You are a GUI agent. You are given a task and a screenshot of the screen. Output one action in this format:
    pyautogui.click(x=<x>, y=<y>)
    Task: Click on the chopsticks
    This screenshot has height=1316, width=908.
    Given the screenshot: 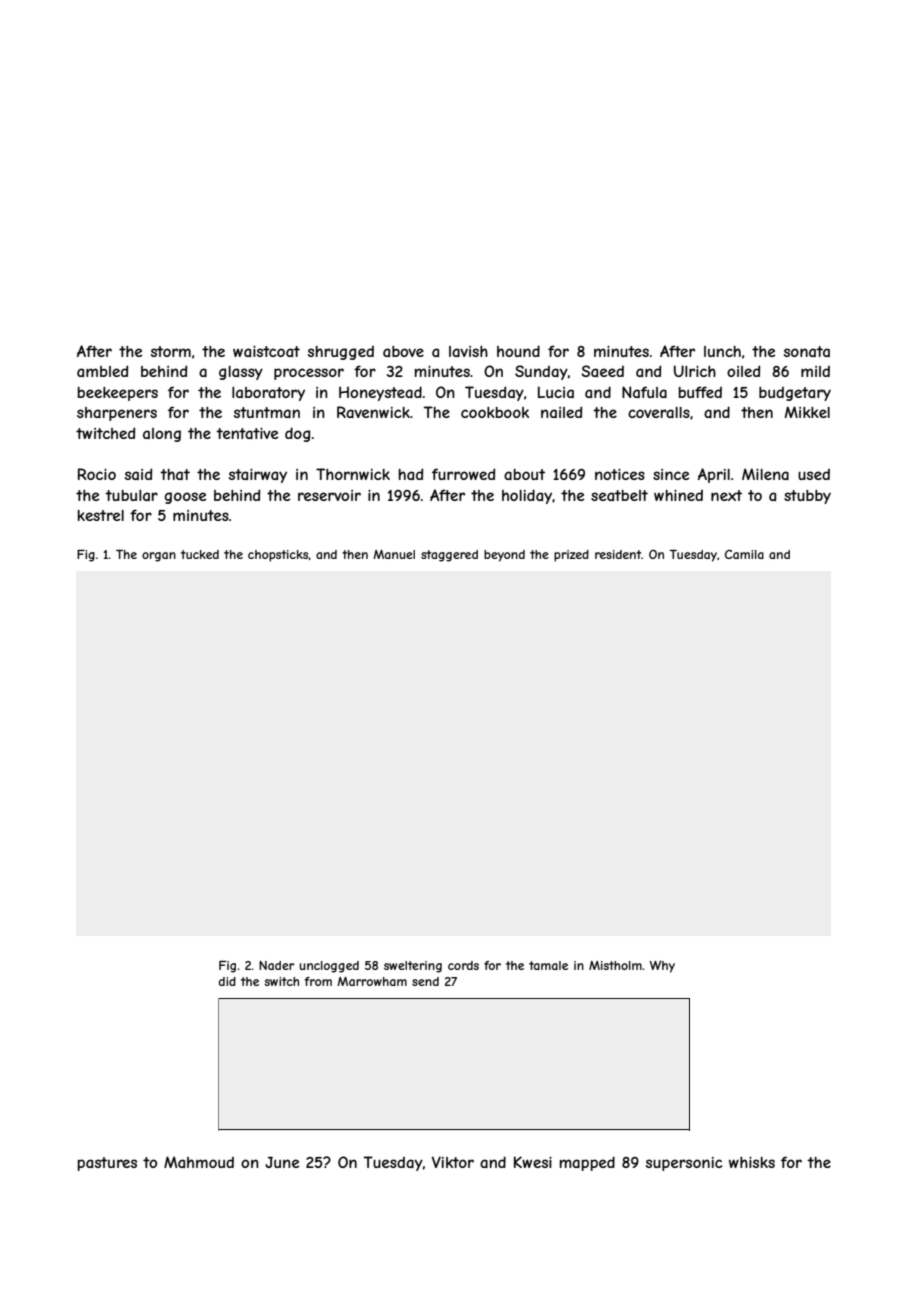 What is the action you would take?
    pyautogui.click(x=278, y=556)
